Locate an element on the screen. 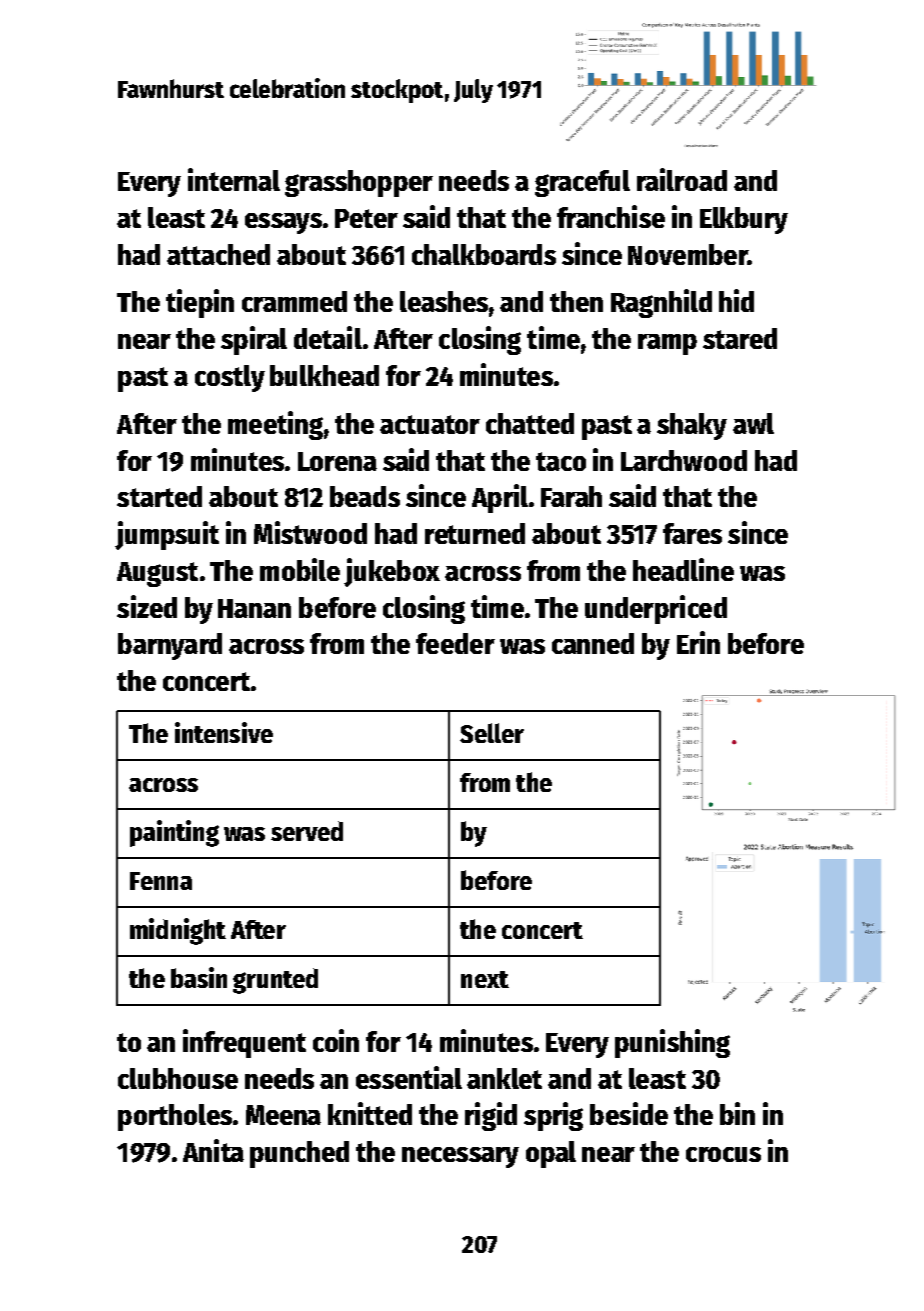  awl is located at coordinates (753, 423).
